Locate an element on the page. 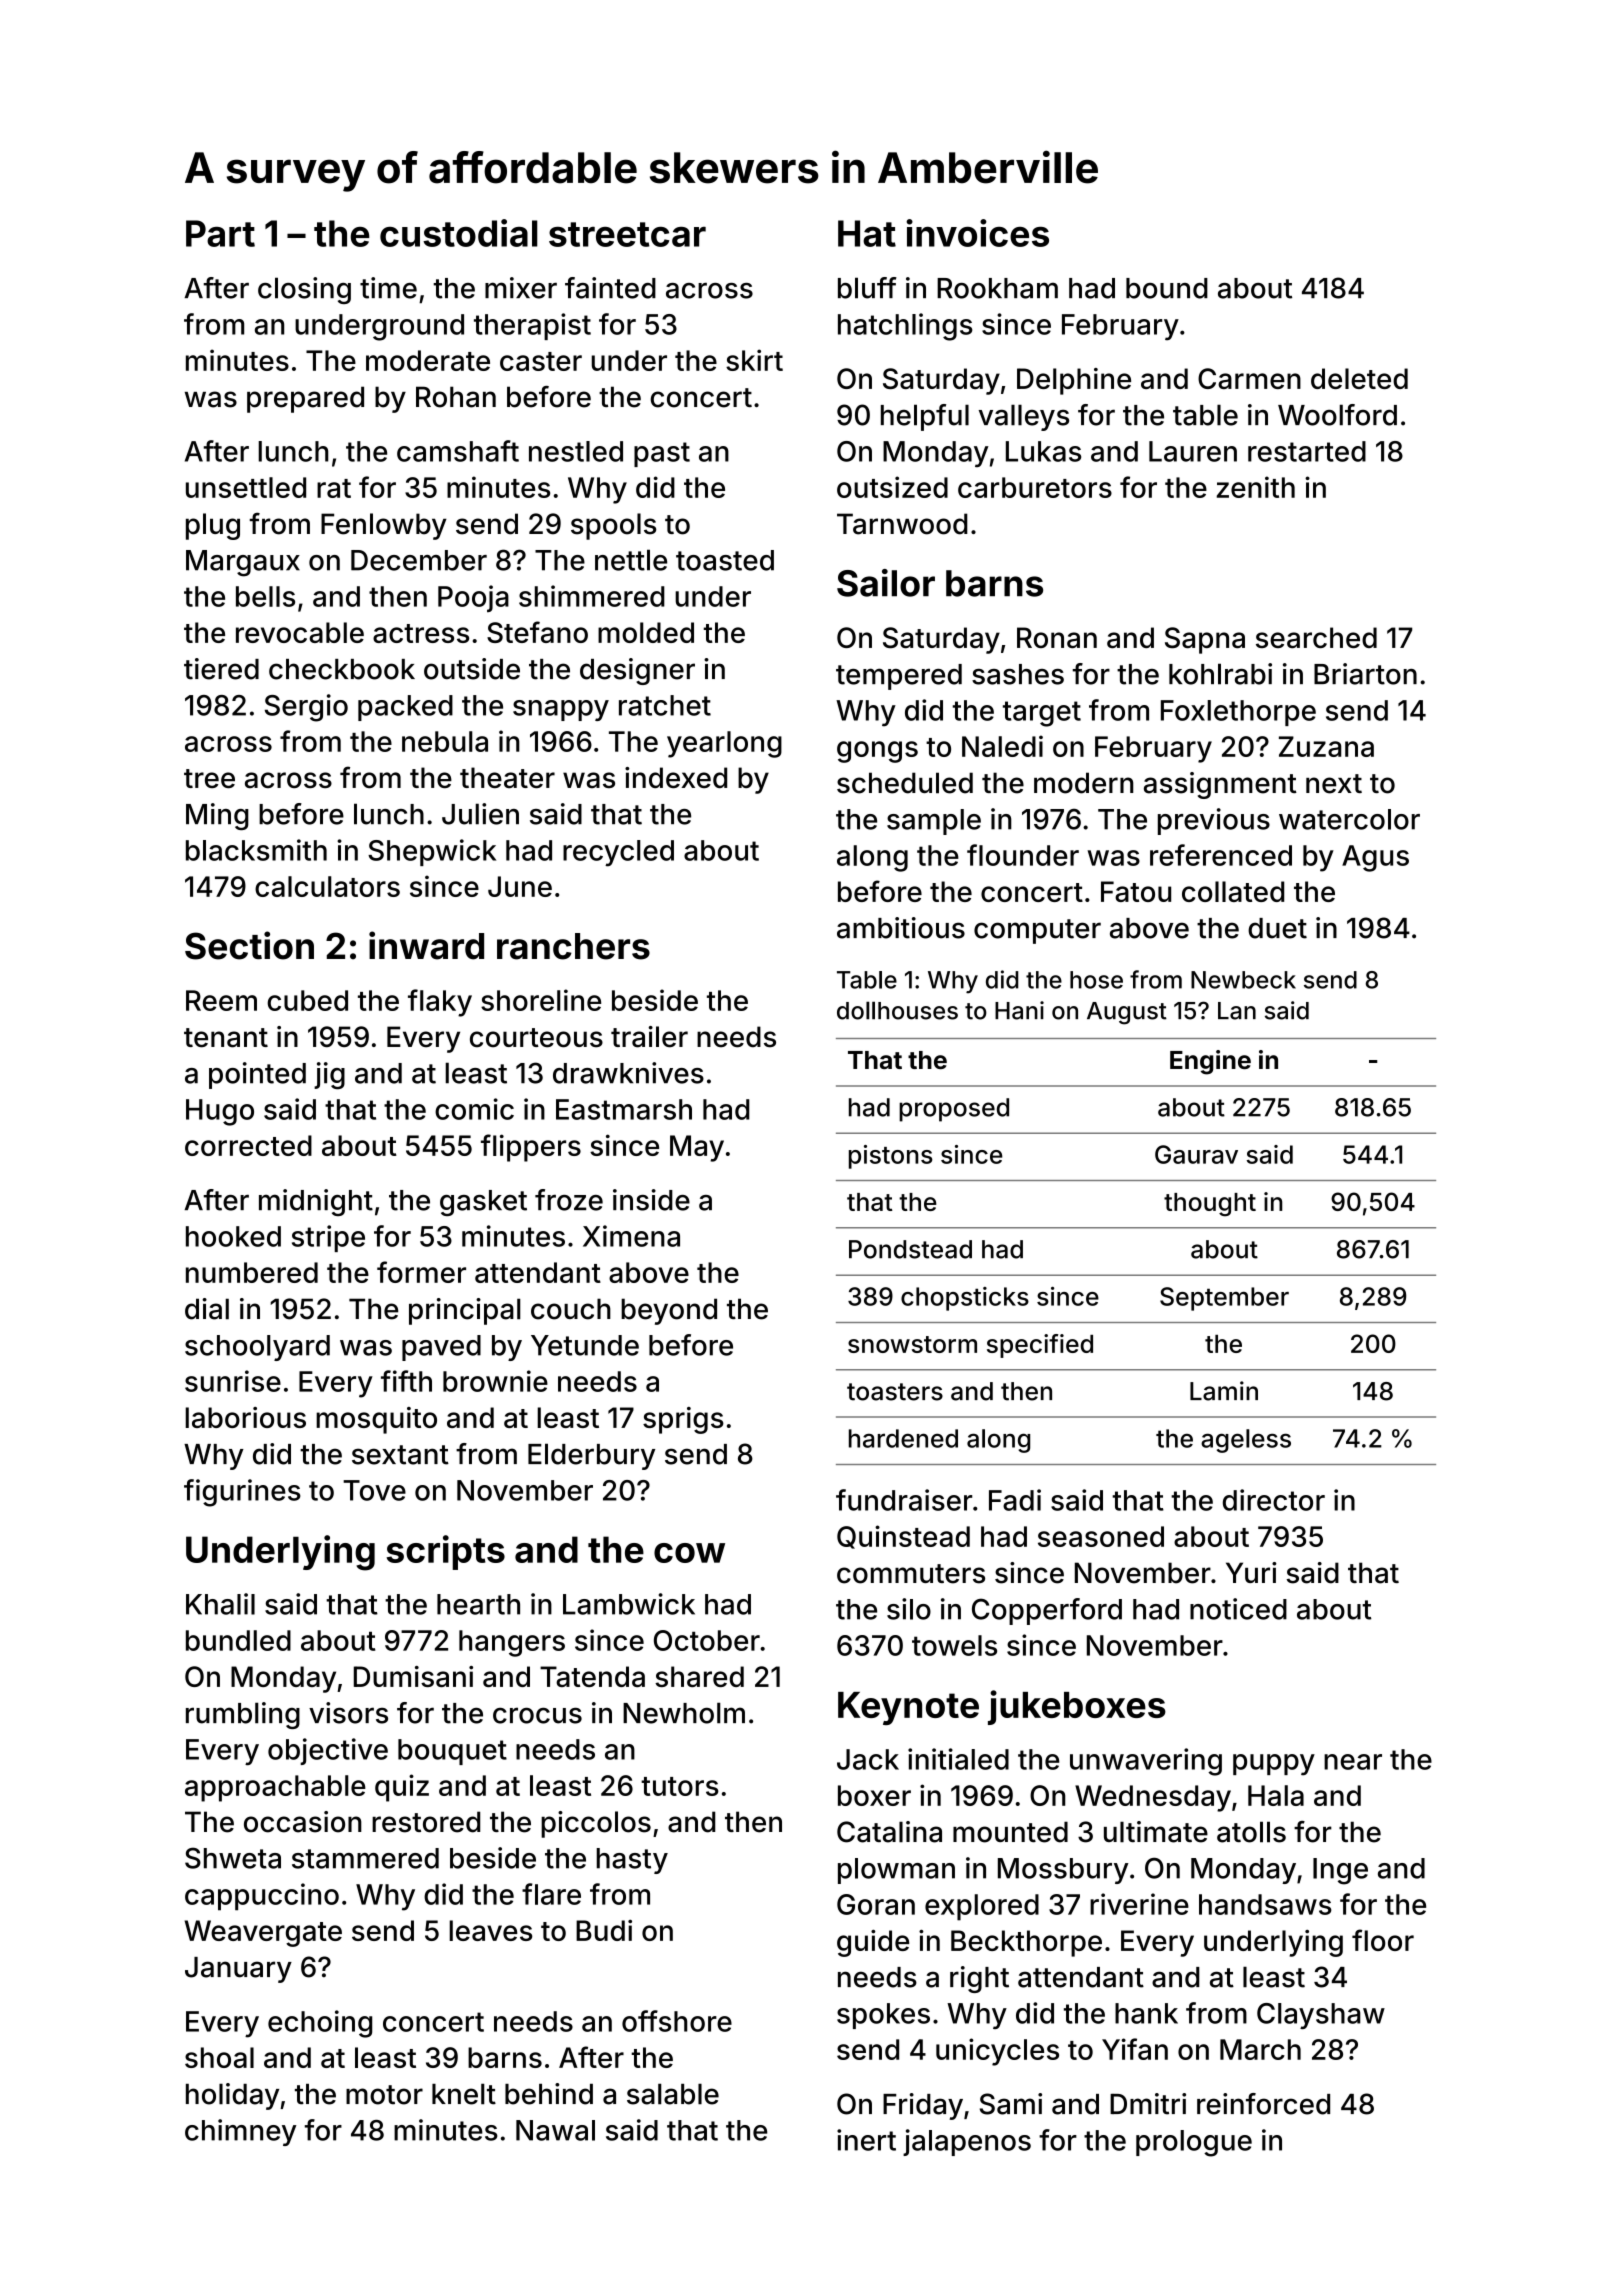 The image size is (1620, 2292). knelt is located at coordinates (464, 2094).
